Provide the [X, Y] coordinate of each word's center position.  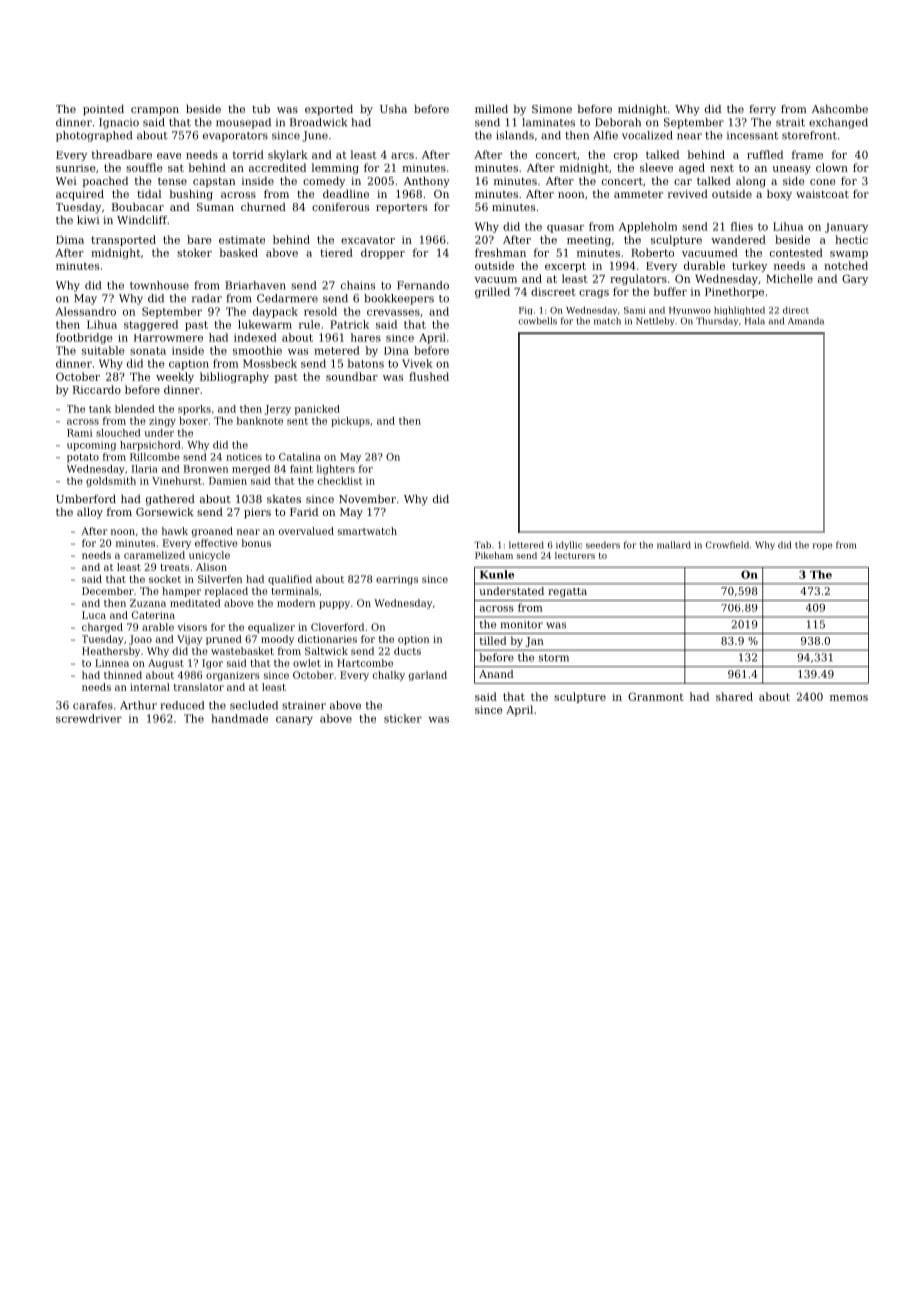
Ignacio [119, 123]
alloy [90, 513]
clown [832, 167]
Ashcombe [840, 108]
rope [823, 546]
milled [491, 108]
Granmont [656, 696]
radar [207, 298]
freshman [500, 252]
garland [428, 676]
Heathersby [111, 652]
